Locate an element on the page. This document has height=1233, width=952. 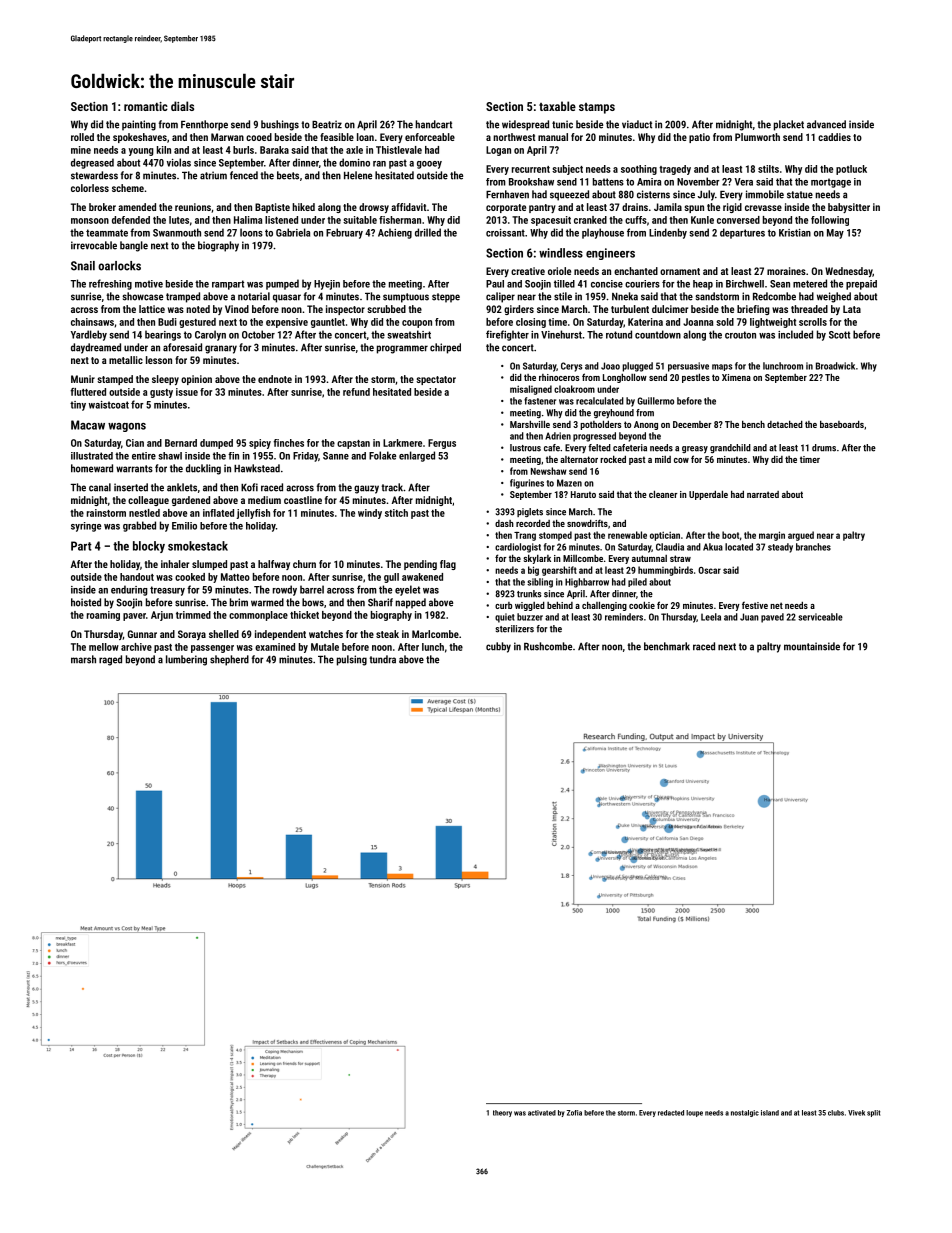
serviceable is located at coordinates (820, 617).
